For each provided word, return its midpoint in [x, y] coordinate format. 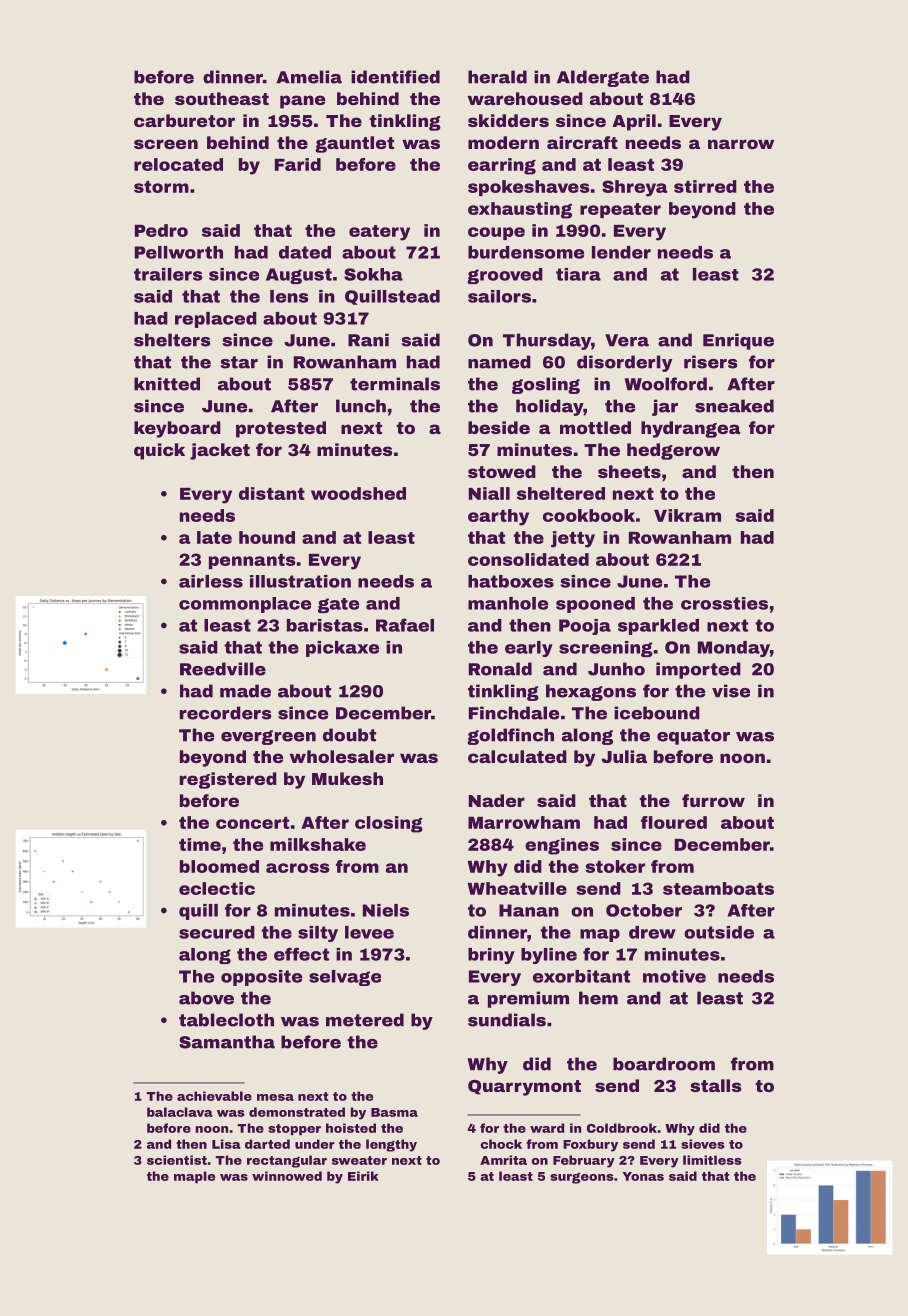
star [239, 362]
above [206, 998]
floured [674, 822]
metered [365, 1020]
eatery [379, 233]
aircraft [582, 142]
